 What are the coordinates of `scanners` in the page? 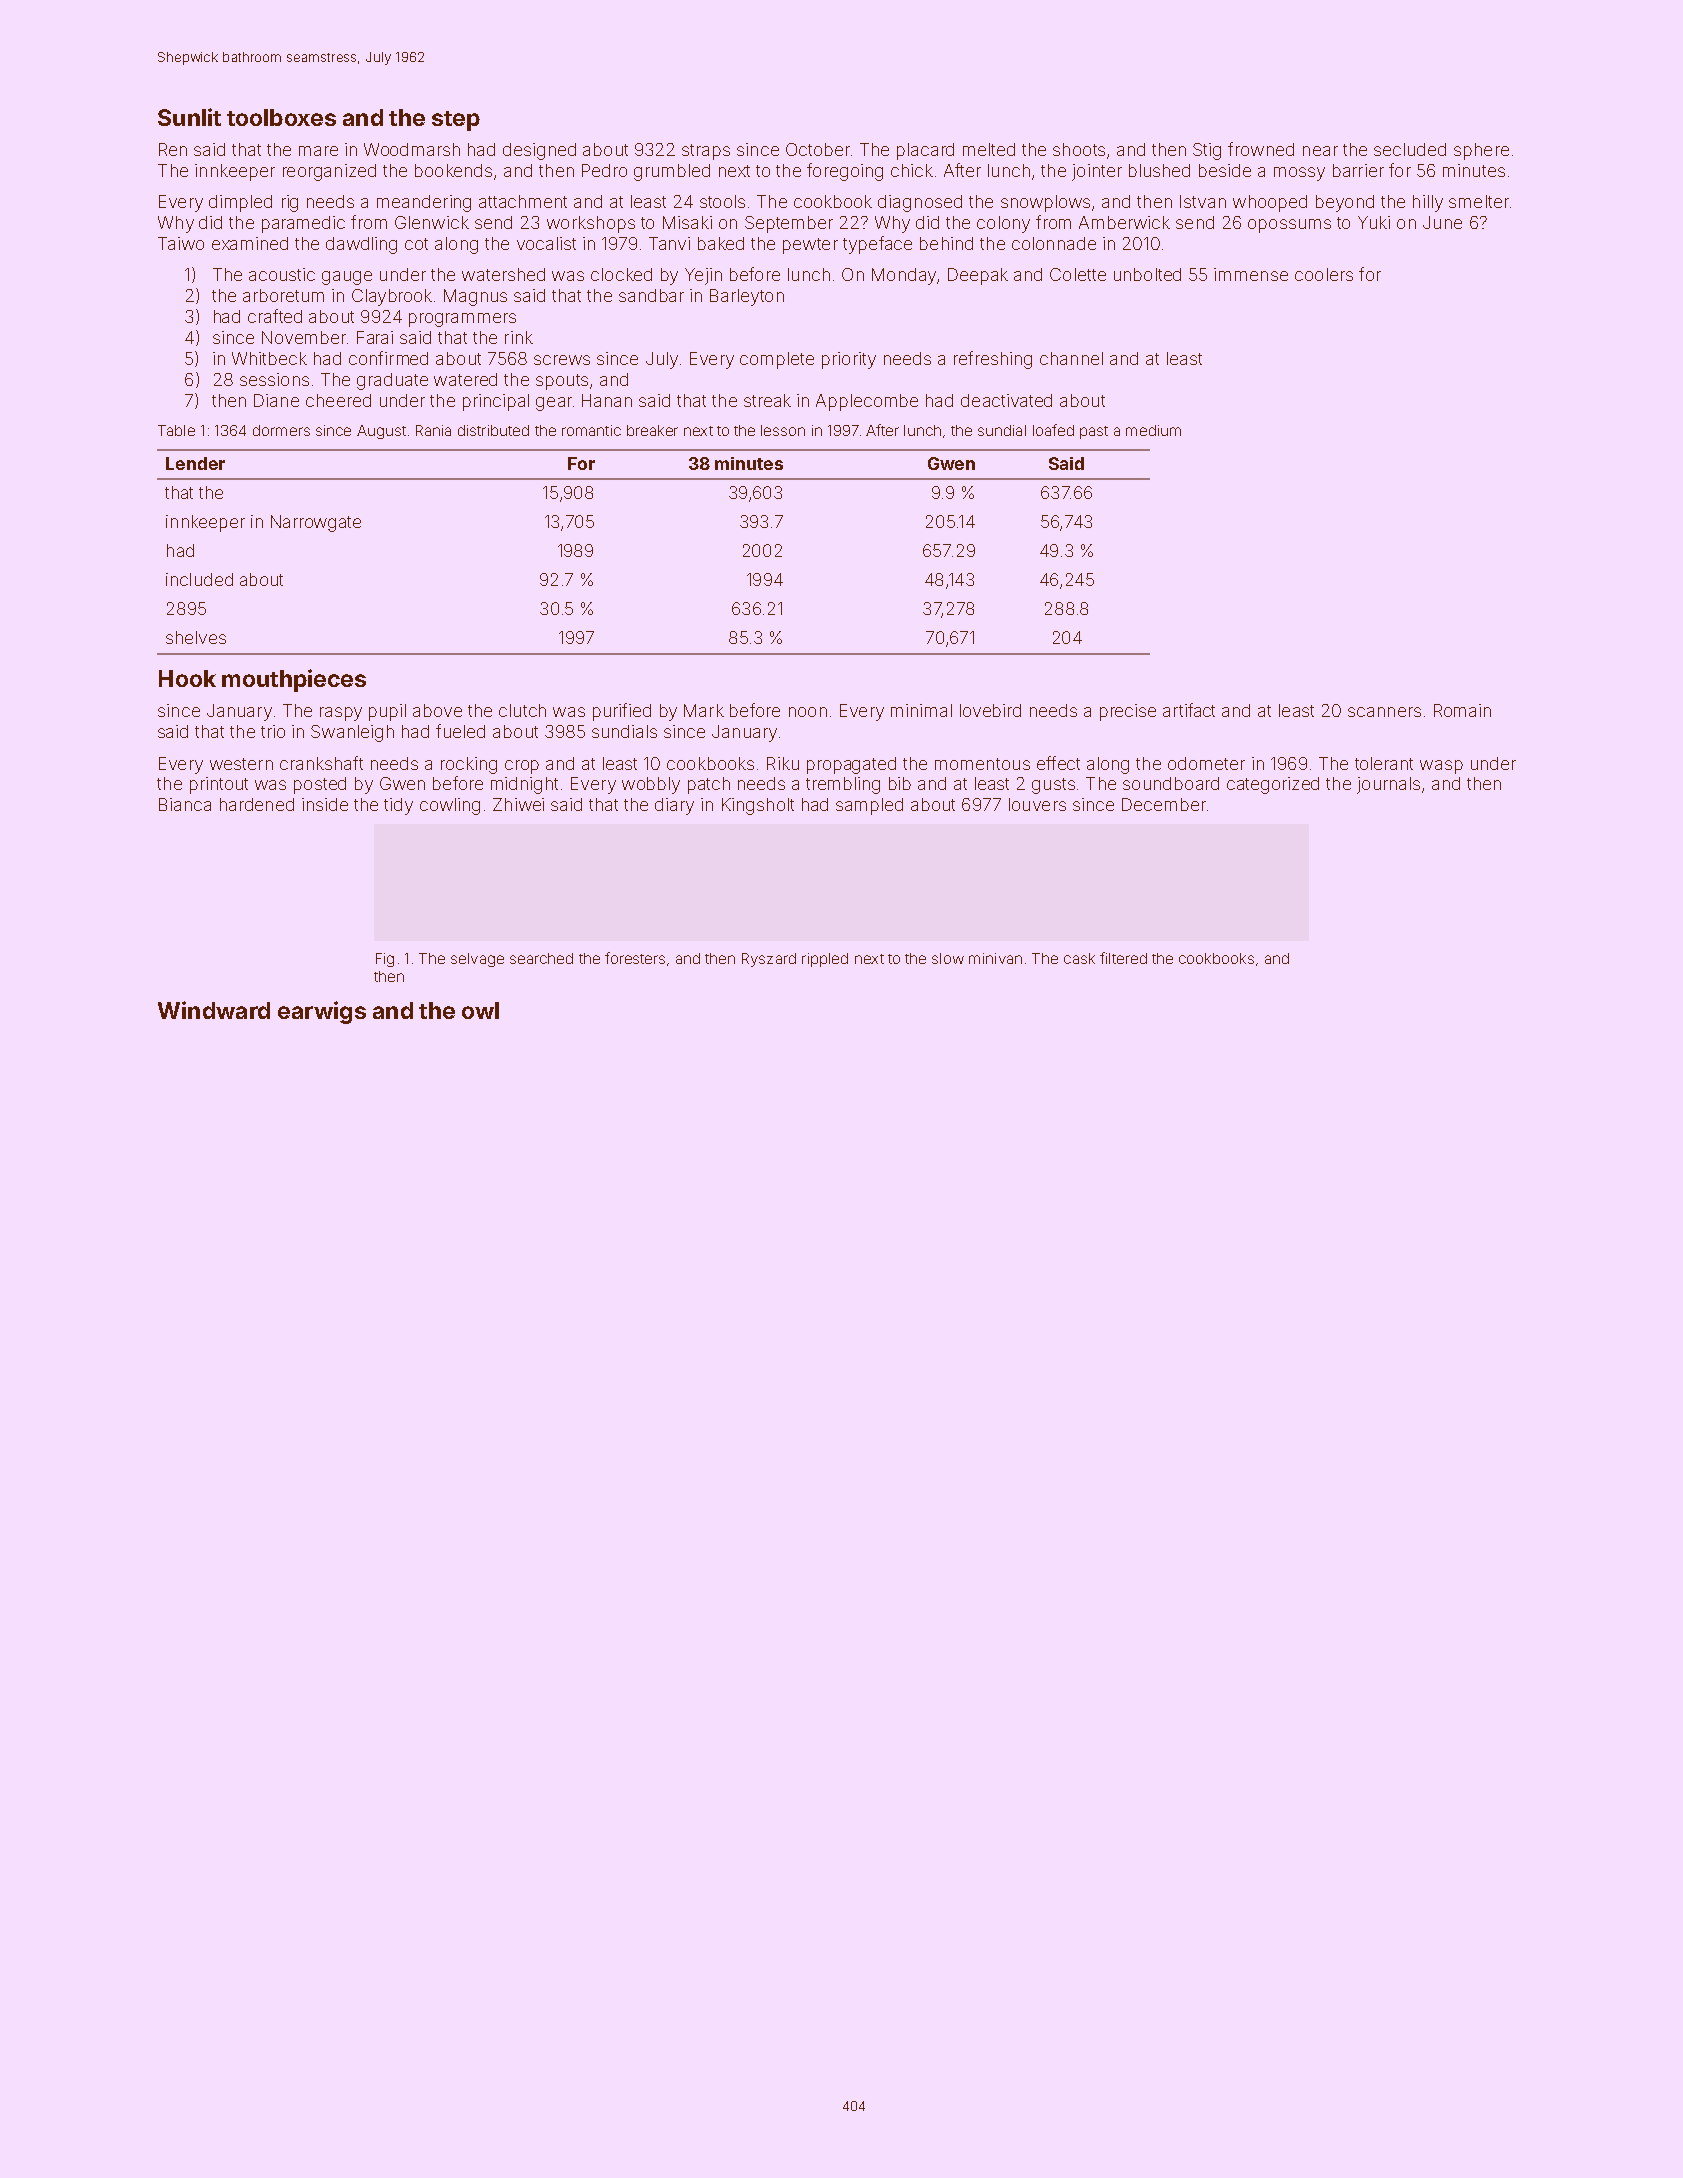 It's located at (1384, 712).
